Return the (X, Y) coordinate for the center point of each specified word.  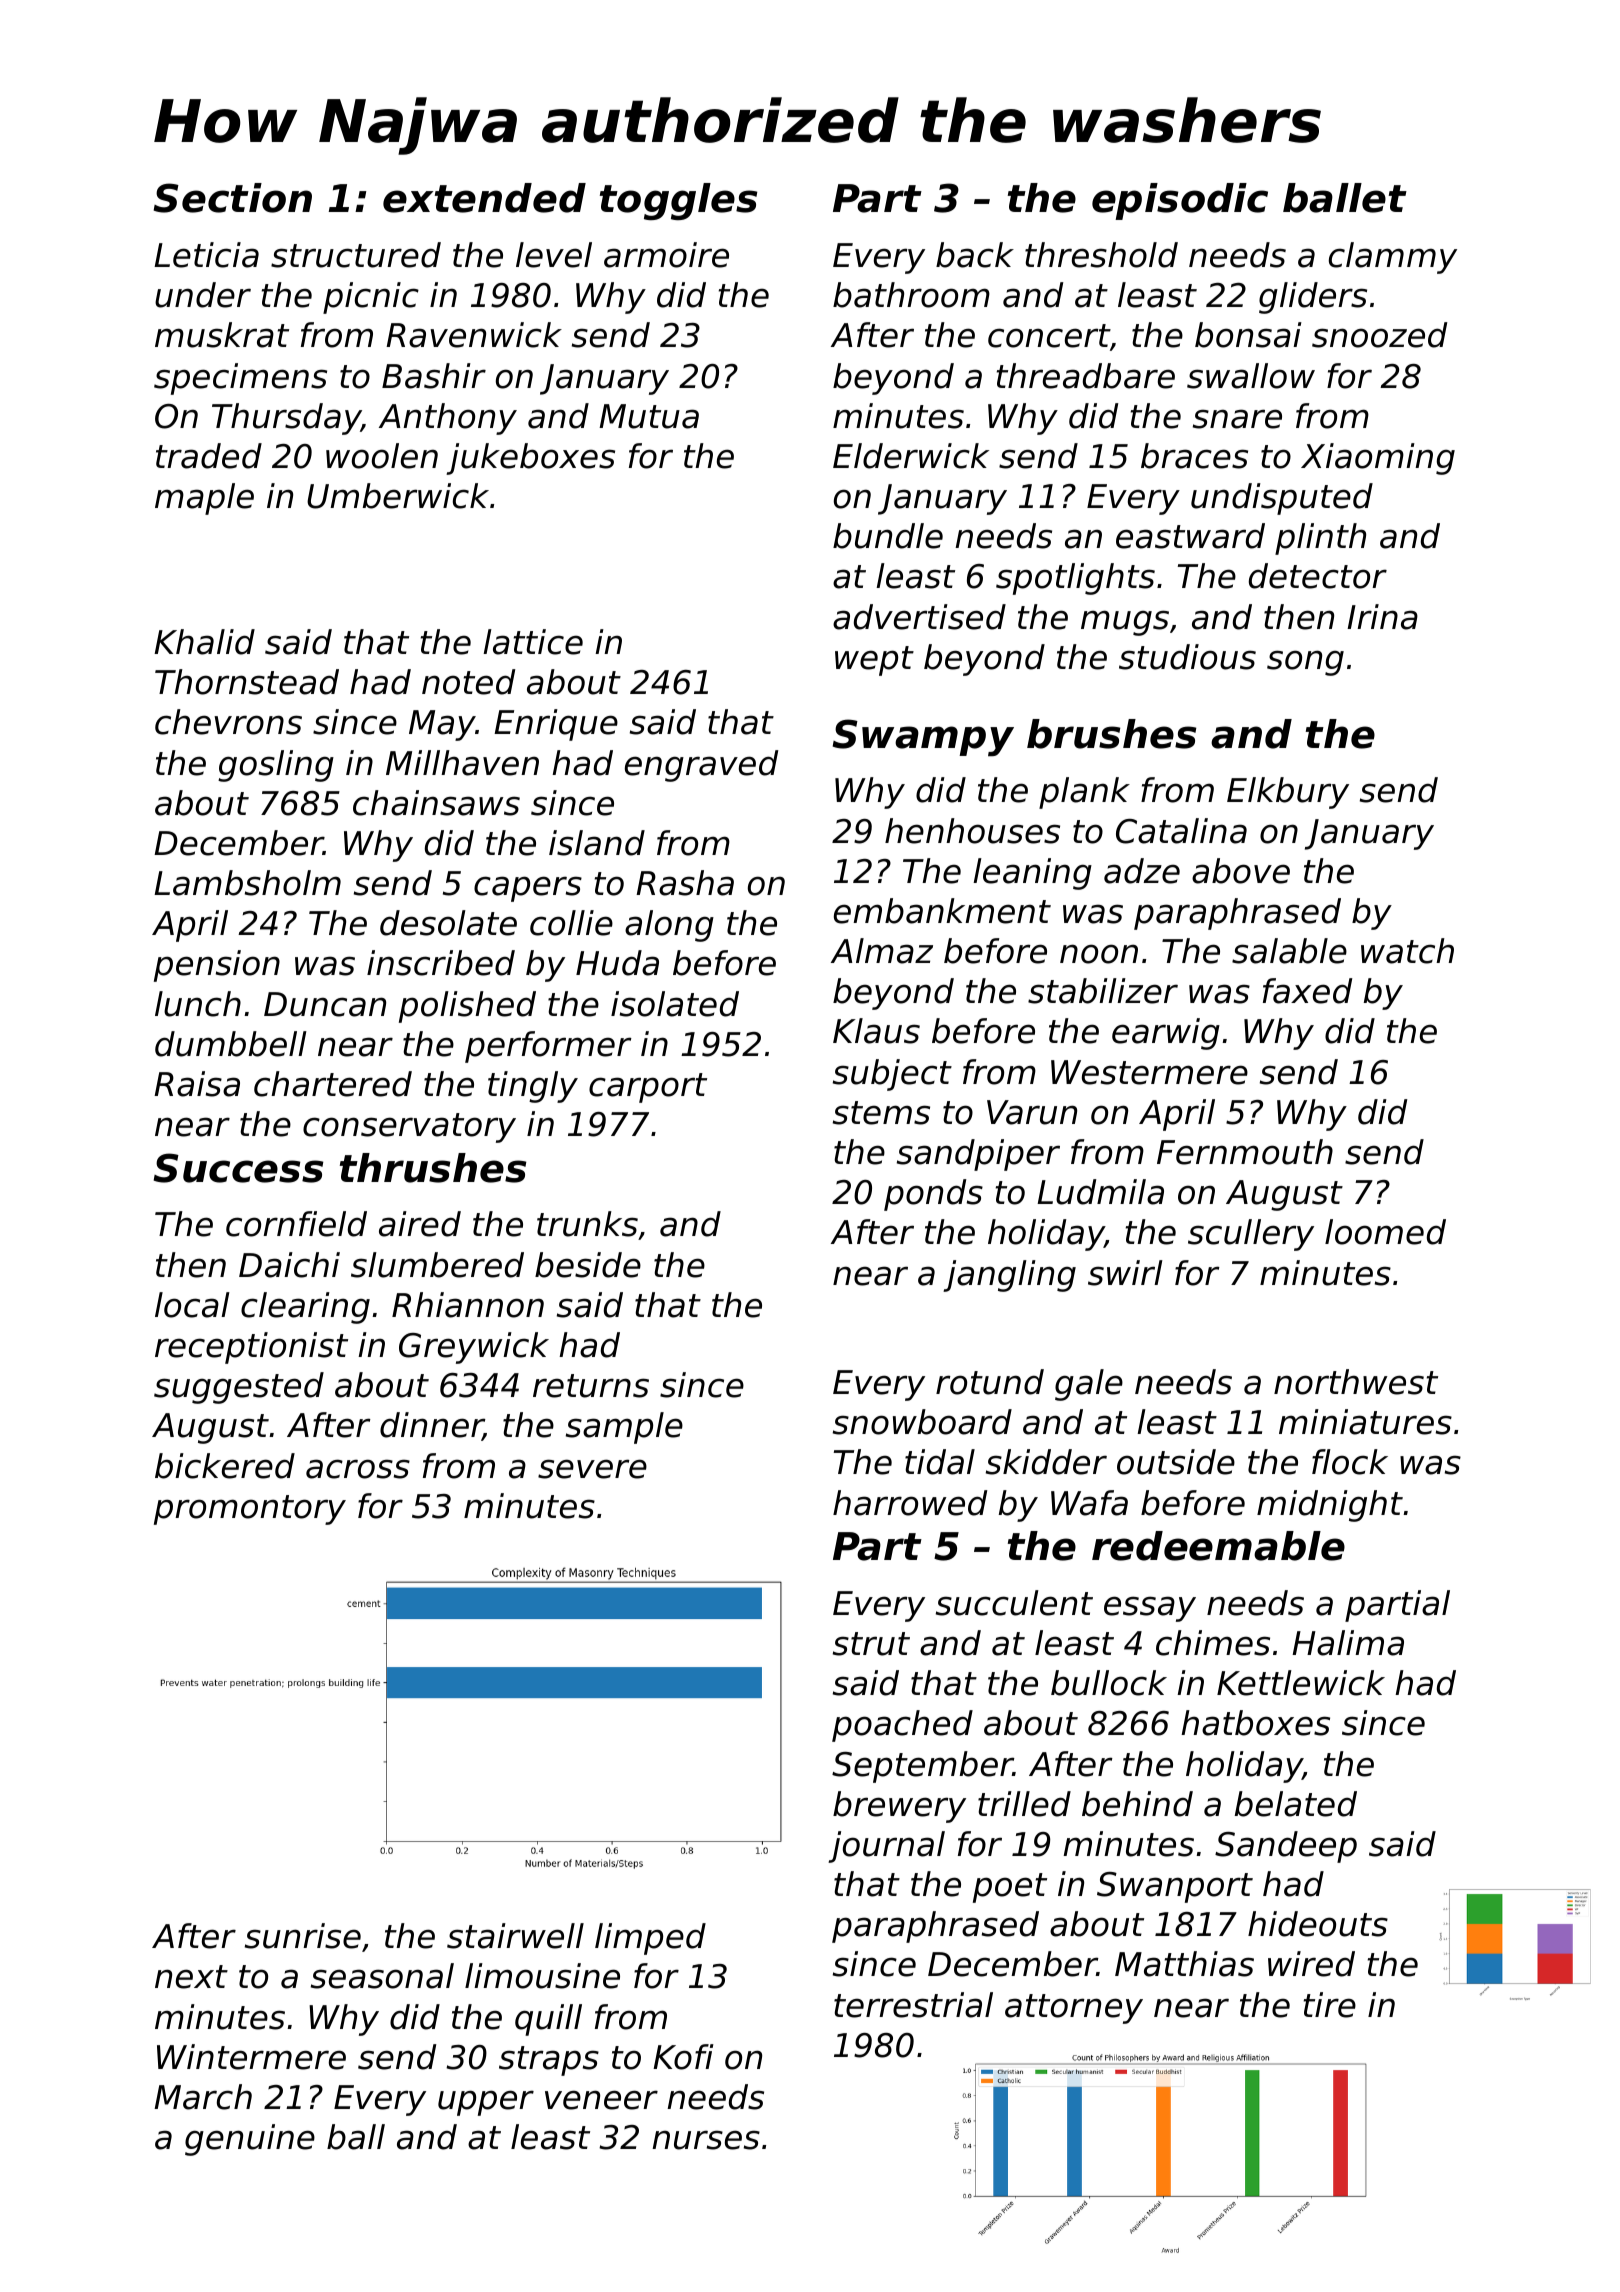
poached (902, 1726)
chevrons (228, 722)
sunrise (303, 1936)
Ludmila (1100, 1192)
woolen (382, 456)
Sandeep (1286, 1847)
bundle (888, 536)
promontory (250, 1510)
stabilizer (1103, 991)
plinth (1320, 539)
